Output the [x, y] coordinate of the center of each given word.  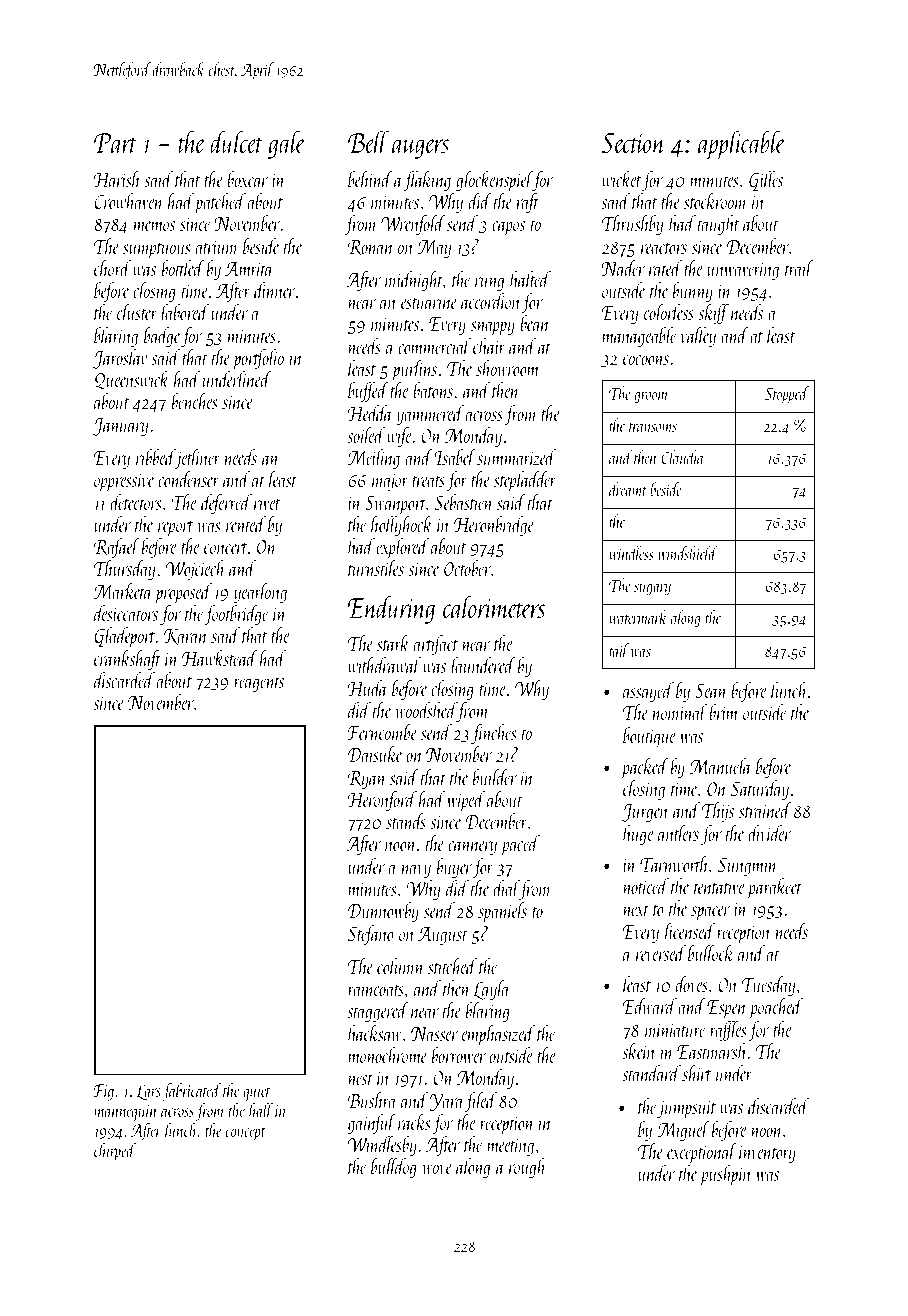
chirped [115, 1152]
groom [651, 398]
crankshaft [127, 660]
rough [528, 1168]
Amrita [249, 269]
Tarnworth [674, 864]
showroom [507, 368]
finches [493, 734]
